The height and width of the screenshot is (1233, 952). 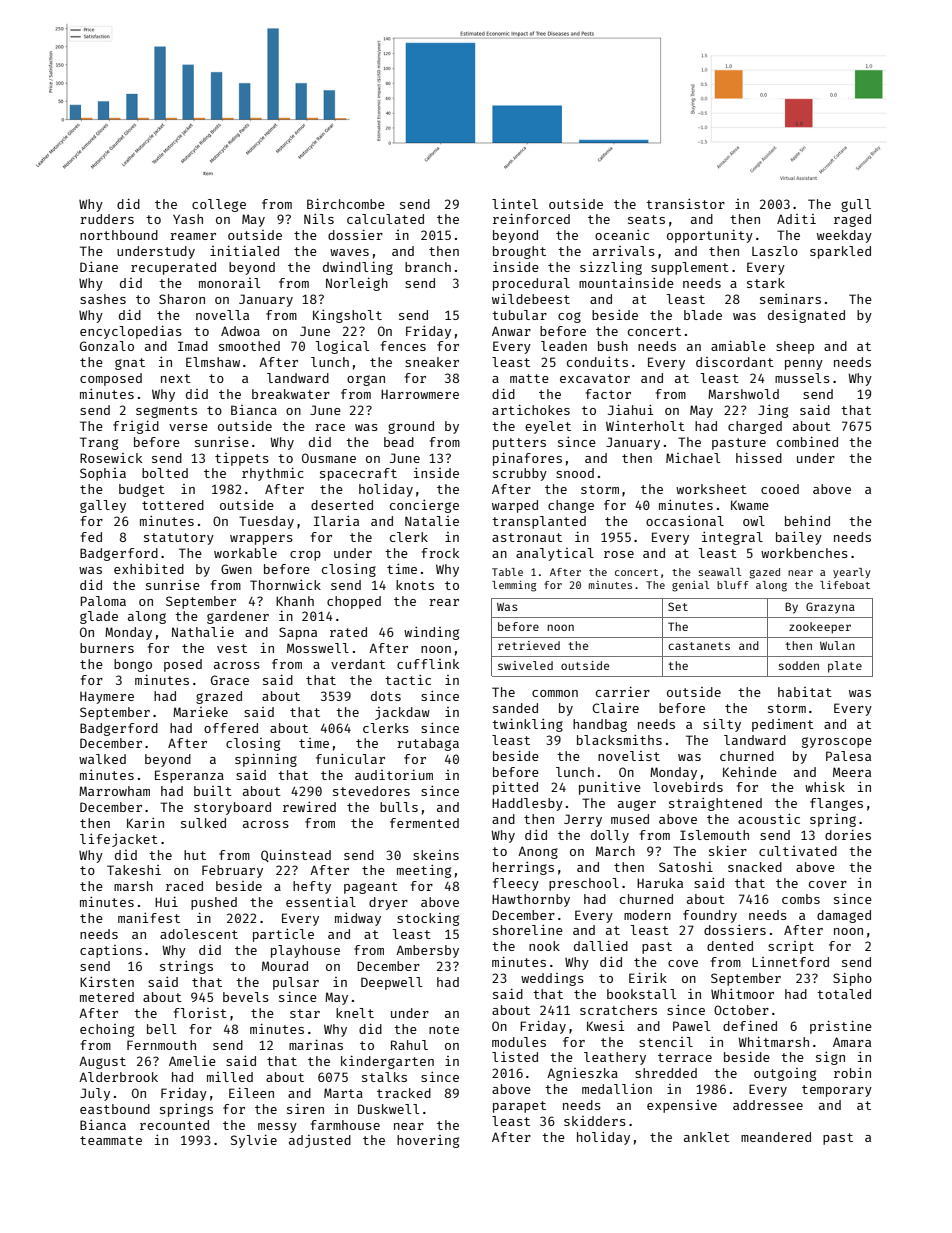 I want to click on wrappers, so click(x=261, y=540).
